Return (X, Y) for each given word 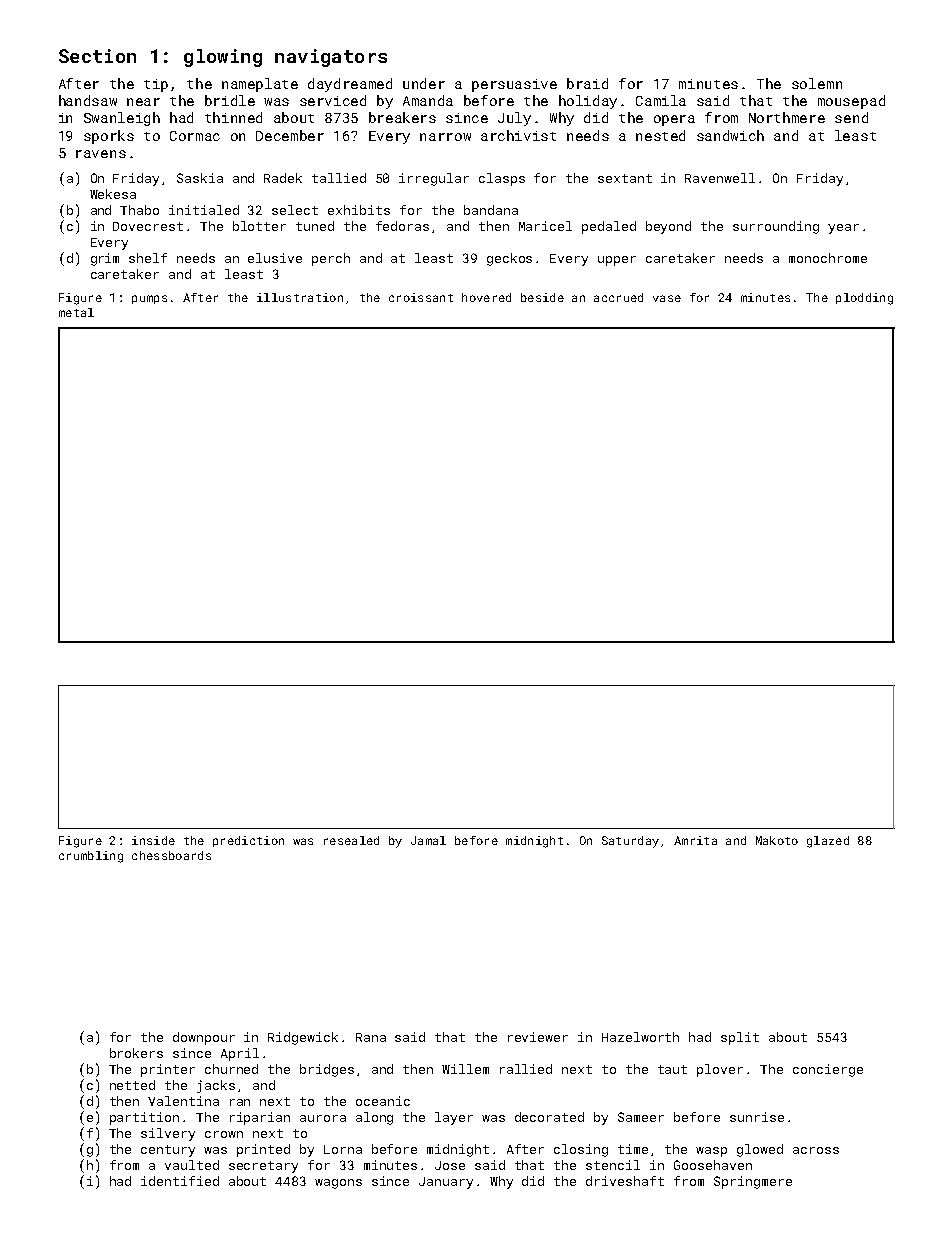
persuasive (514, 85)
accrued (618, 297)
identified (180, 1181)
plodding (864, 299)
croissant (421, 297)
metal (76, 312)
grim (105, 259)
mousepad (851, 102)
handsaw (88, 100)
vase (667, 298)
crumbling (91, 857)
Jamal (428, 840)
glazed (828, 842)
